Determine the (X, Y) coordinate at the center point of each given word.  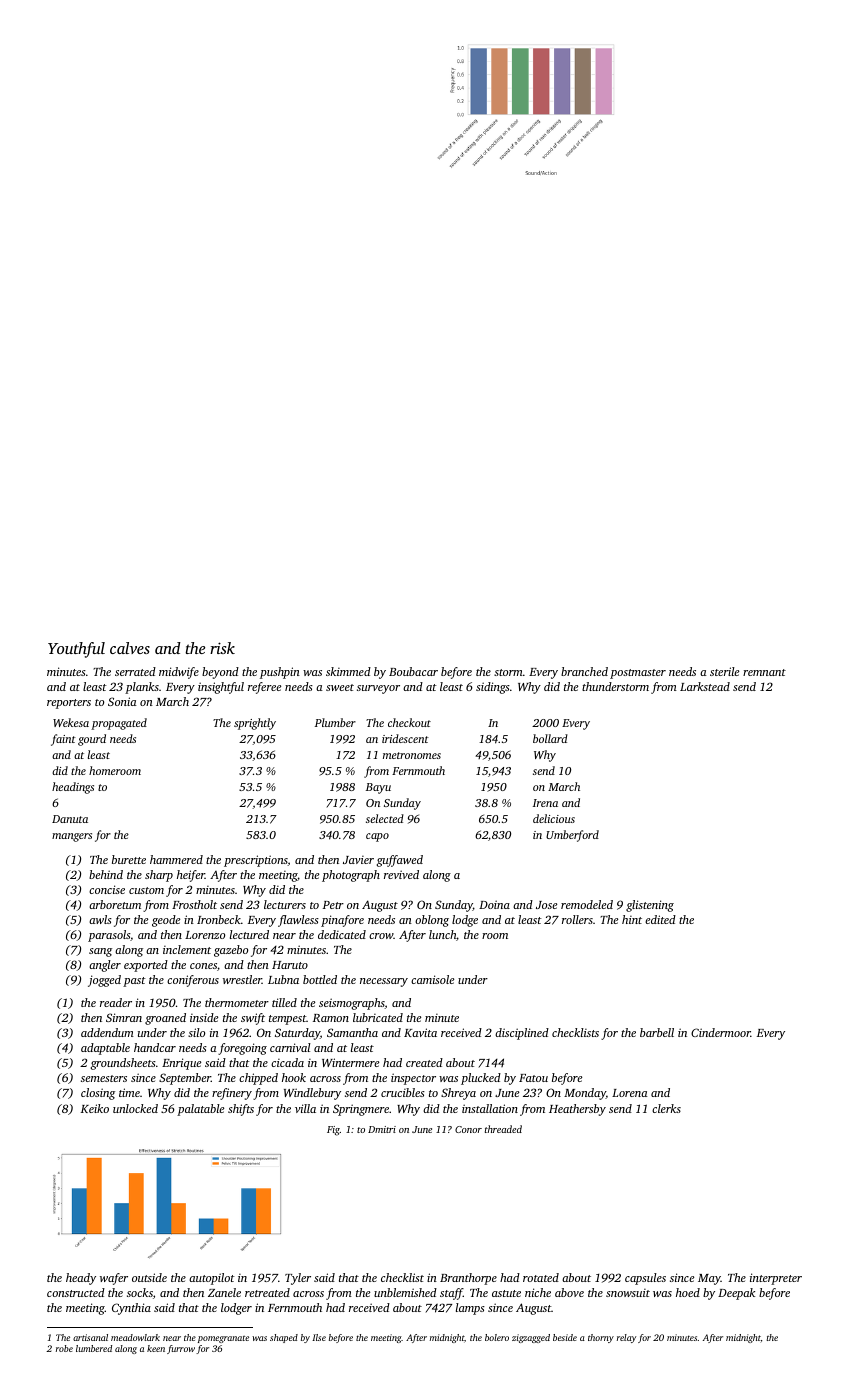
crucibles (403, 1092)
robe (64, 1348)
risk (222, 648)
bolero (497, 1337)
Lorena (630, 1093)
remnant (764, 672)
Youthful (76, 650)
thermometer (237, 1002)
